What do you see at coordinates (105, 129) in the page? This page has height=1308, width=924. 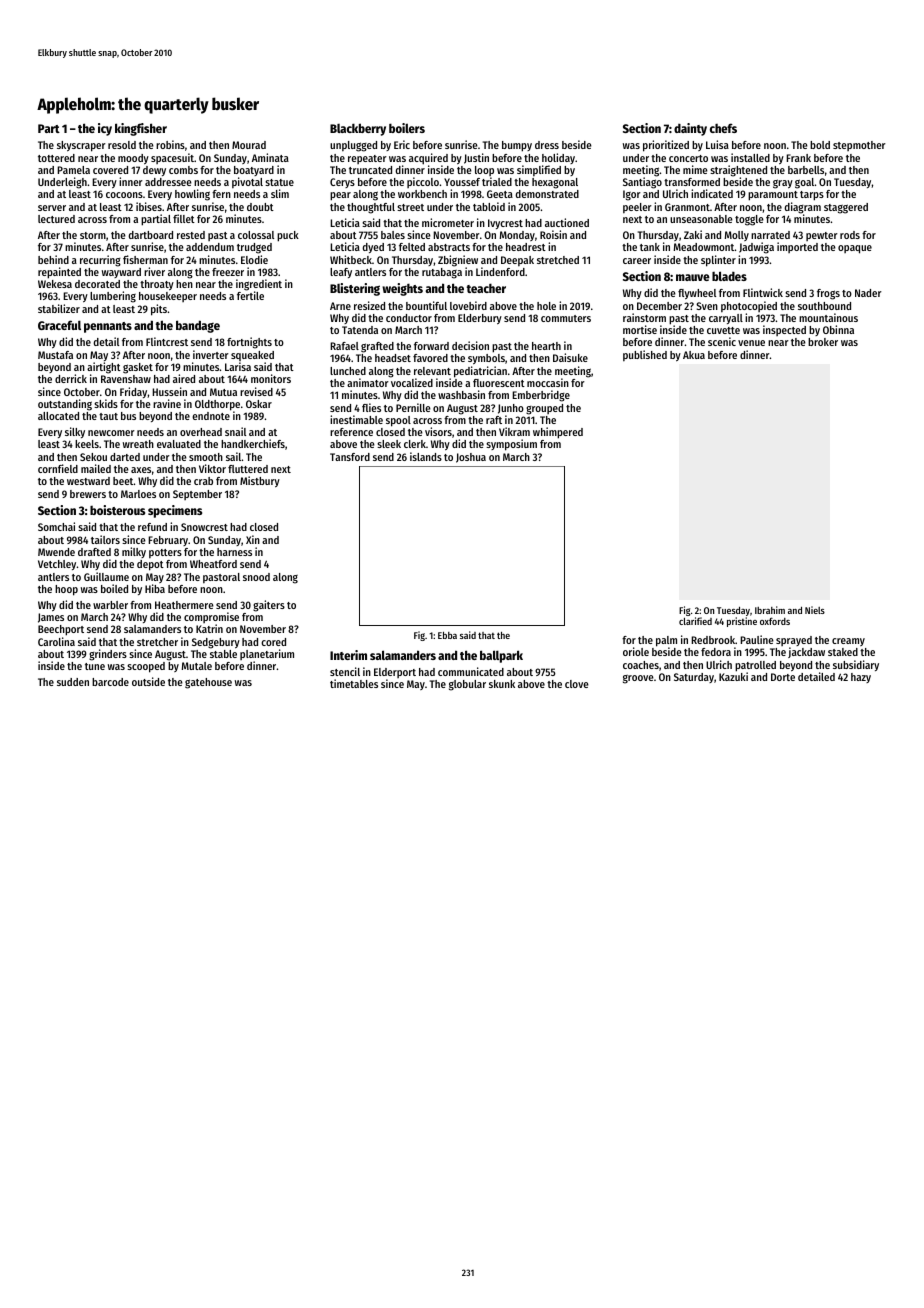 I see `icy` at bounding box center [105, 129].
